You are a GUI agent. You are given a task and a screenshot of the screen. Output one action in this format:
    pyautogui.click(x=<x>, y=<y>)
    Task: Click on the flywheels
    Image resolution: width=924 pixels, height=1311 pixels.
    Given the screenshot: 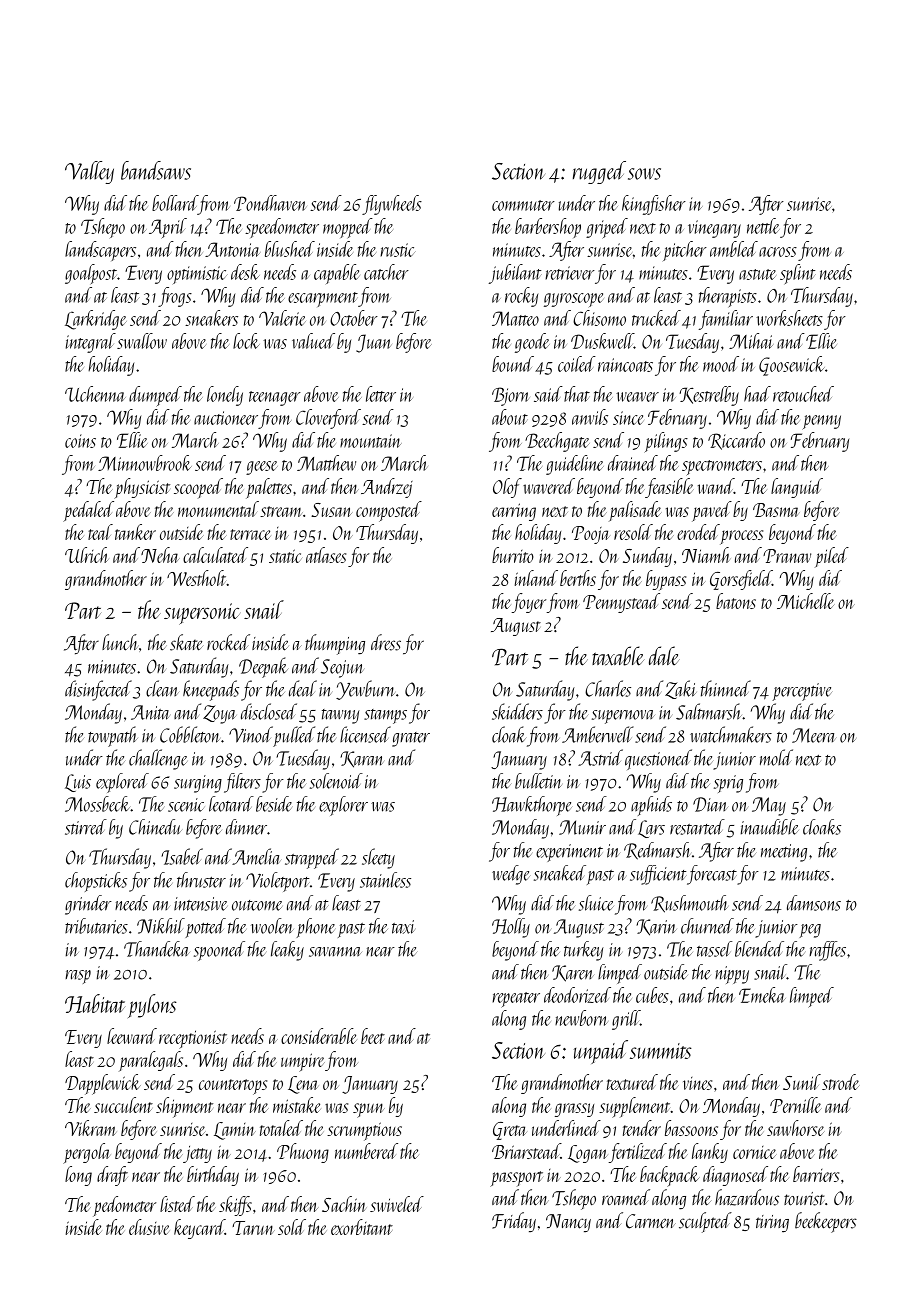 What is the action you would take?
    pyautogui.click(x=392, y=205)
